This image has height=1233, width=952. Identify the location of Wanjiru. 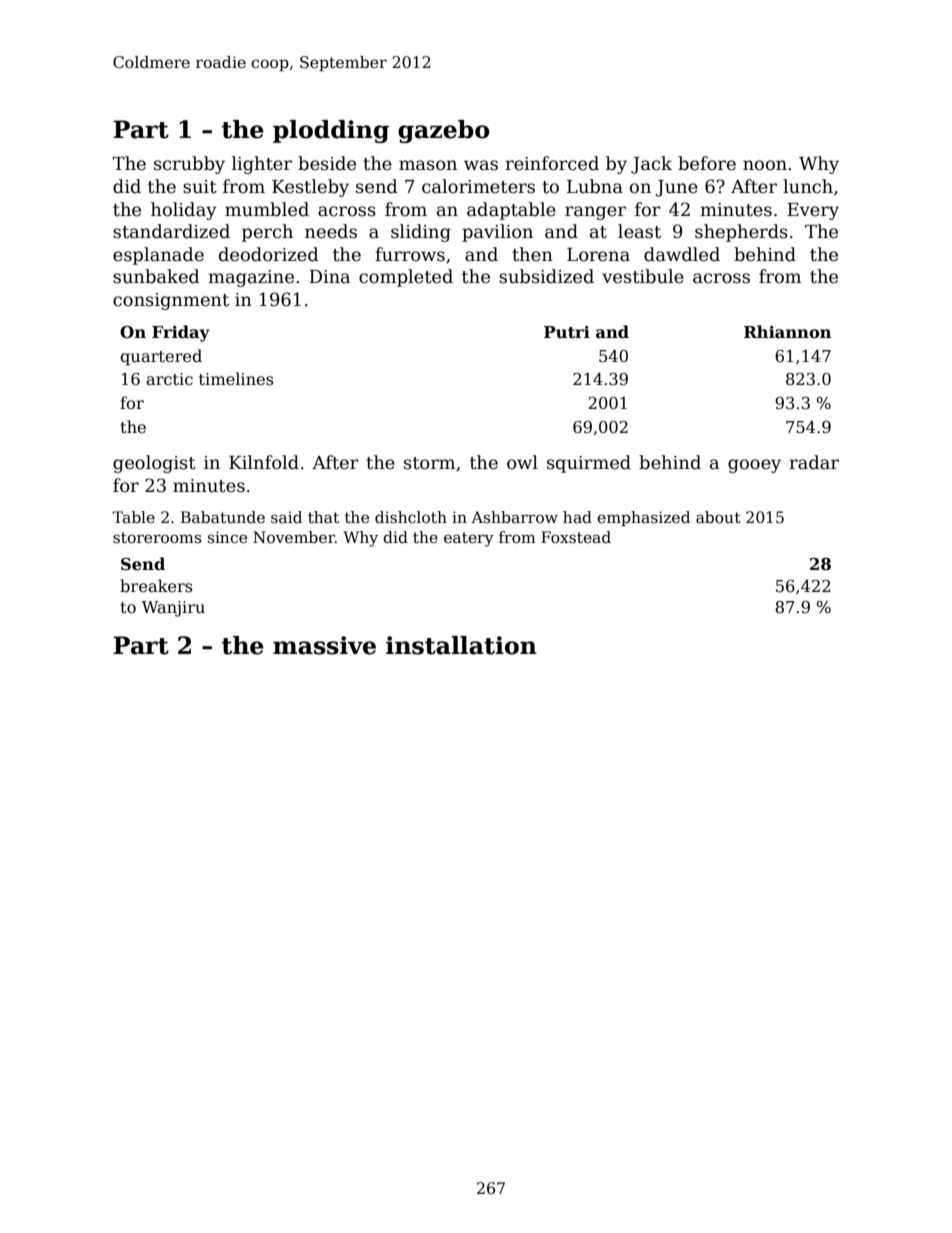
(173, 609).
